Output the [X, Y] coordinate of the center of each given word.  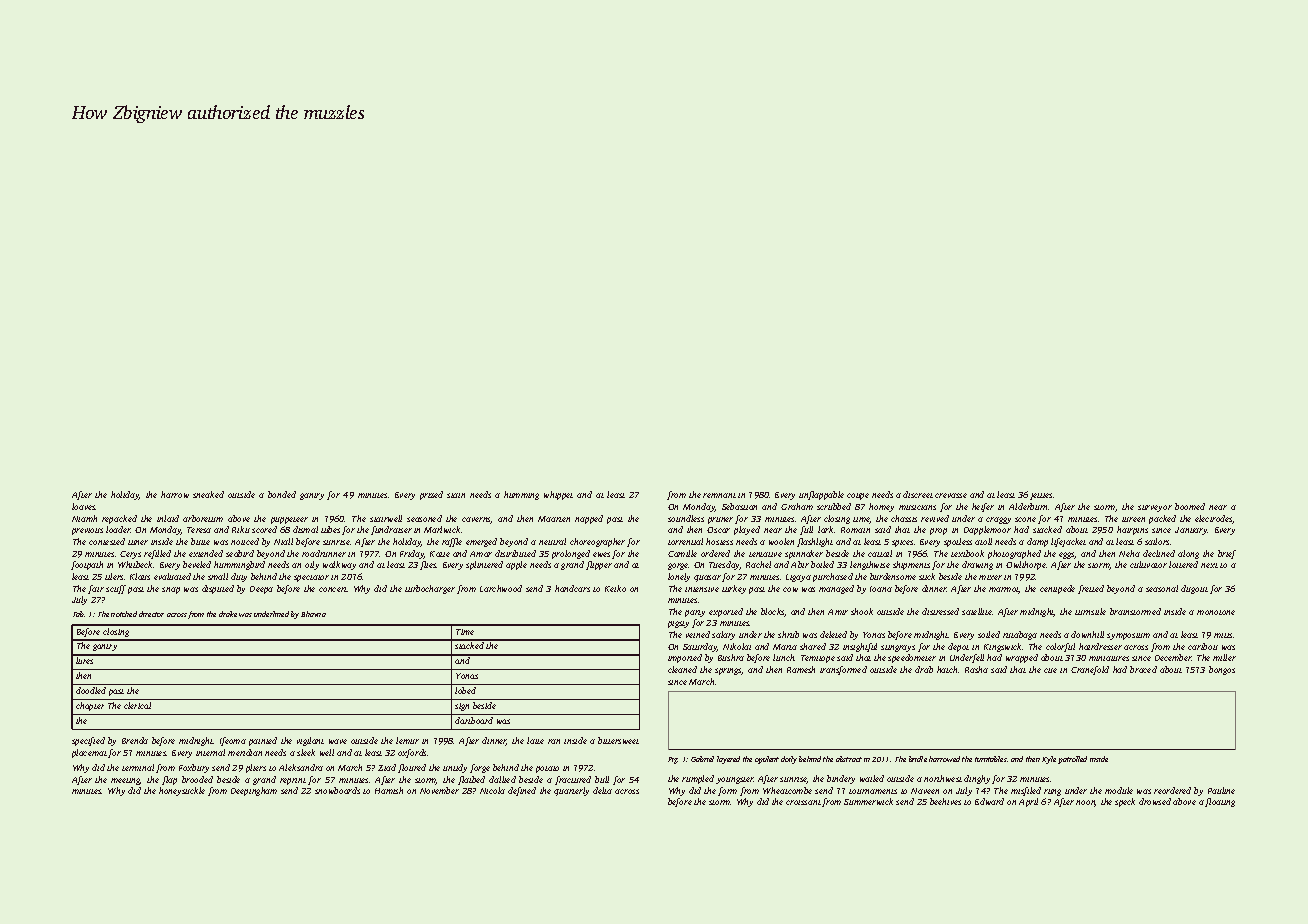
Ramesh [801, 669]
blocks [773, 612]
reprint [293, 781]
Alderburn [1029, 506]
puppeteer [289, 520]
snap [171, 590]
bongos [1222, 670]
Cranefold [1090, 670]
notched [124, 614]
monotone [1216, 612]
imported [685, 658]
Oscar [718, 530]
